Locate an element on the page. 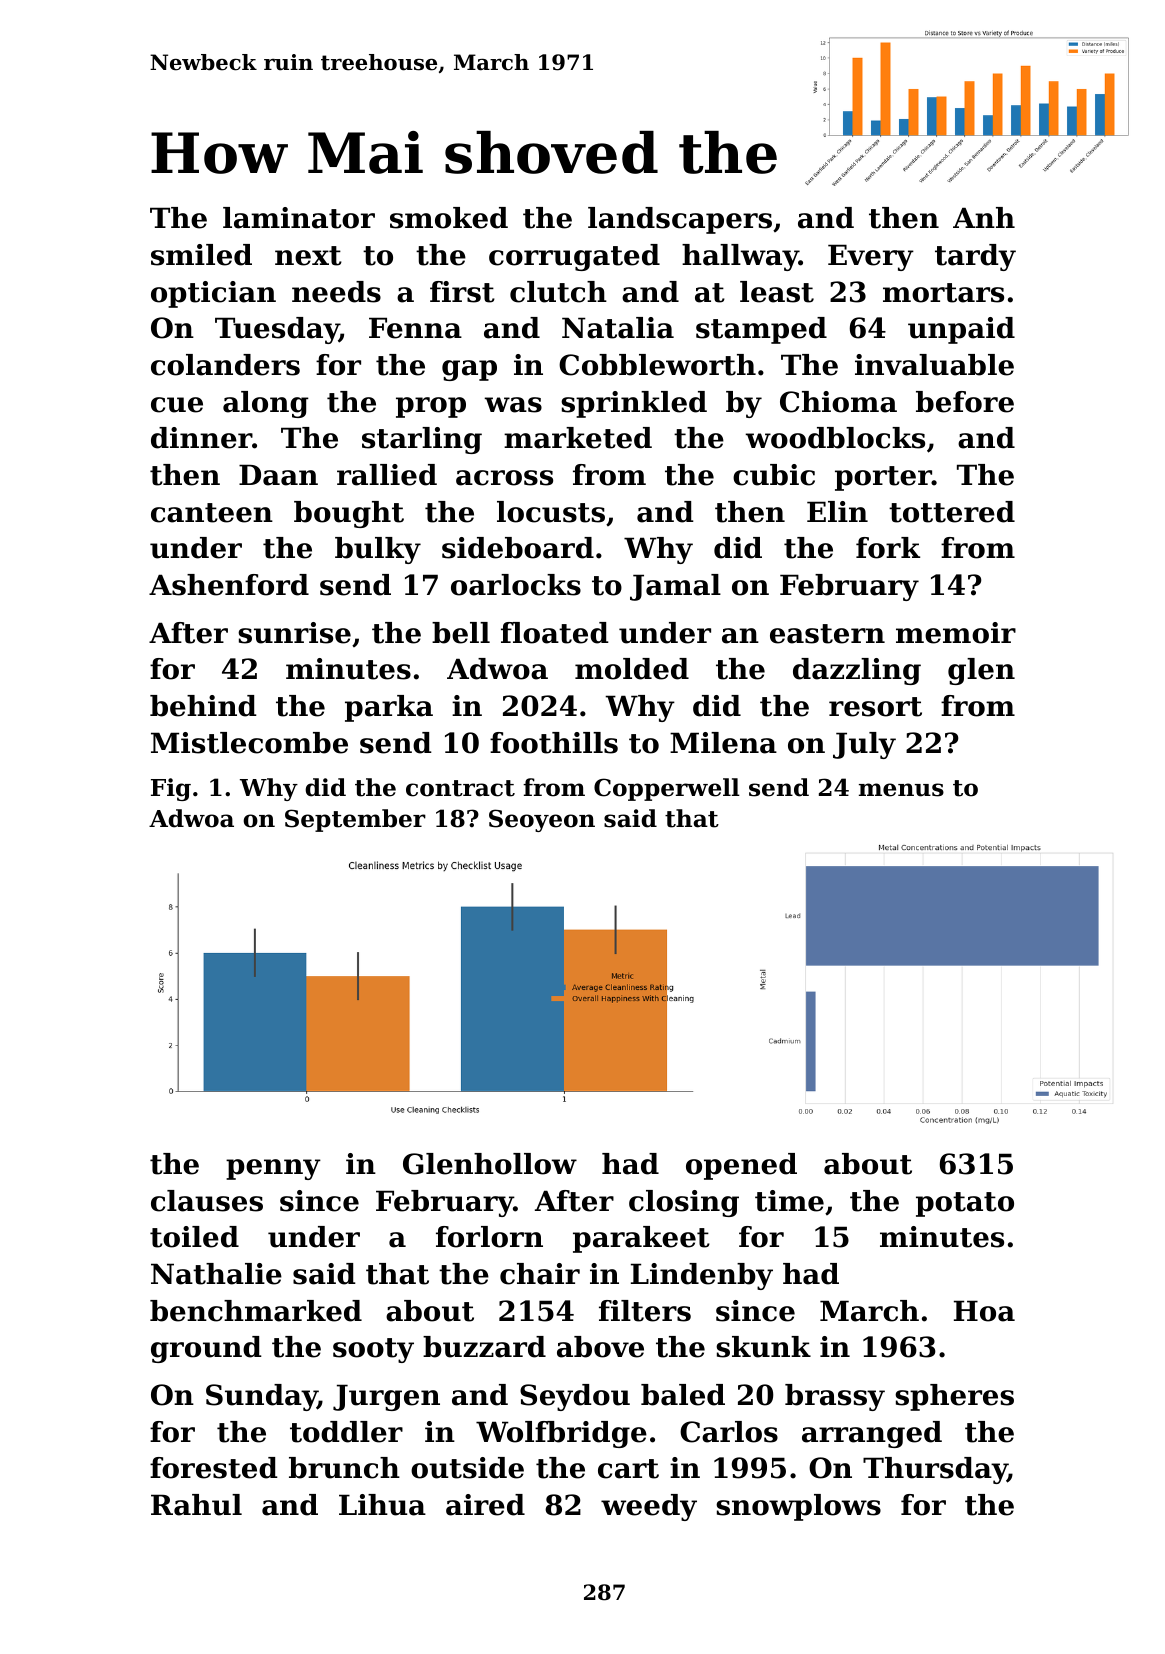 The height and width of the document is (1654, 1165). sunrise is located at coordinates (294, 633).
